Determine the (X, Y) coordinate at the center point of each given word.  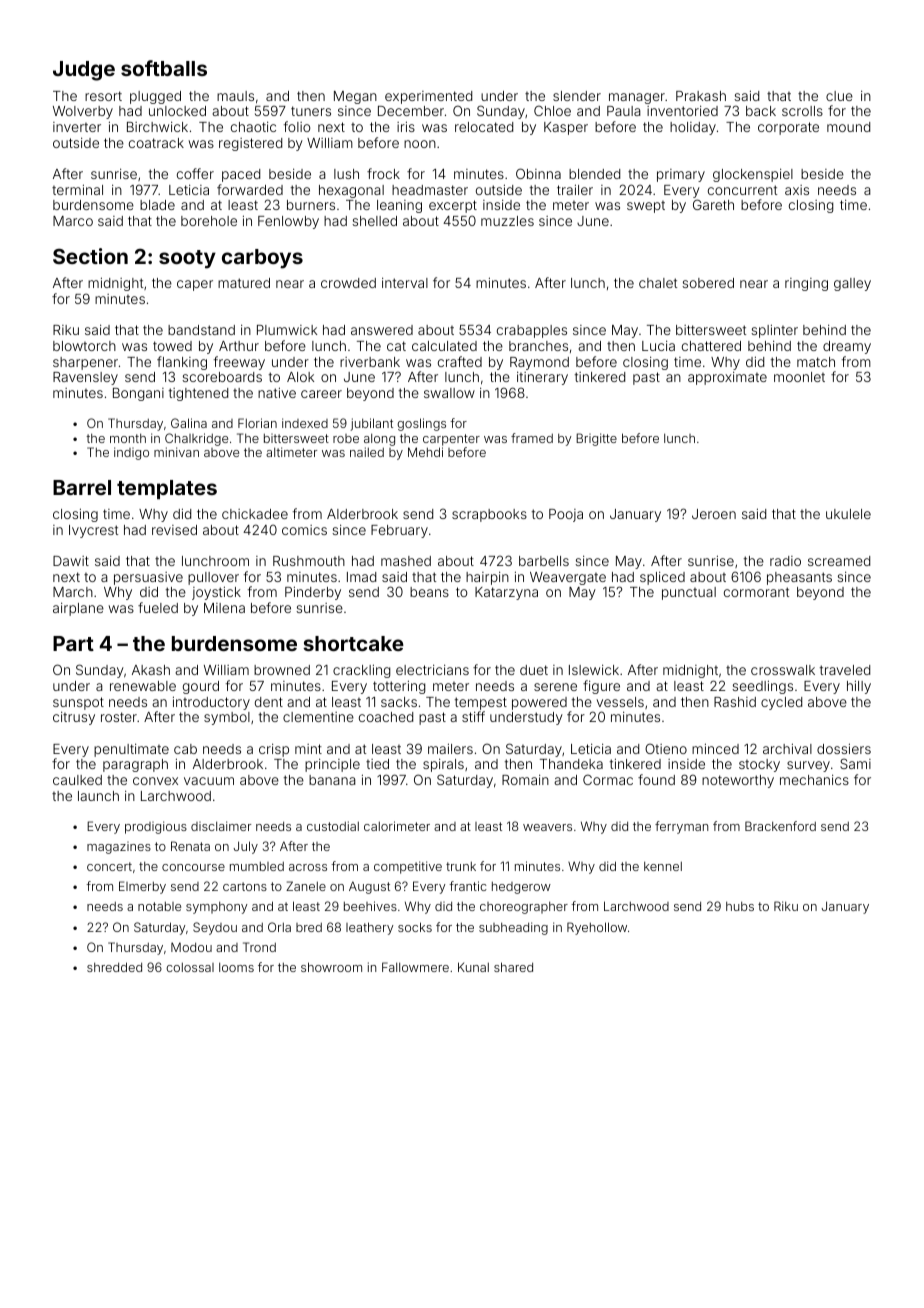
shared (513, 967)
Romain (525, 779)
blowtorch (84, 346)
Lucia (658, 345)
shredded (114, 967)
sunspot (78, 703)
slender (577, 96)
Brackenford (780, 826)
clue (839, 96)
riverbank (370, 362)
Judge (84, 71)
